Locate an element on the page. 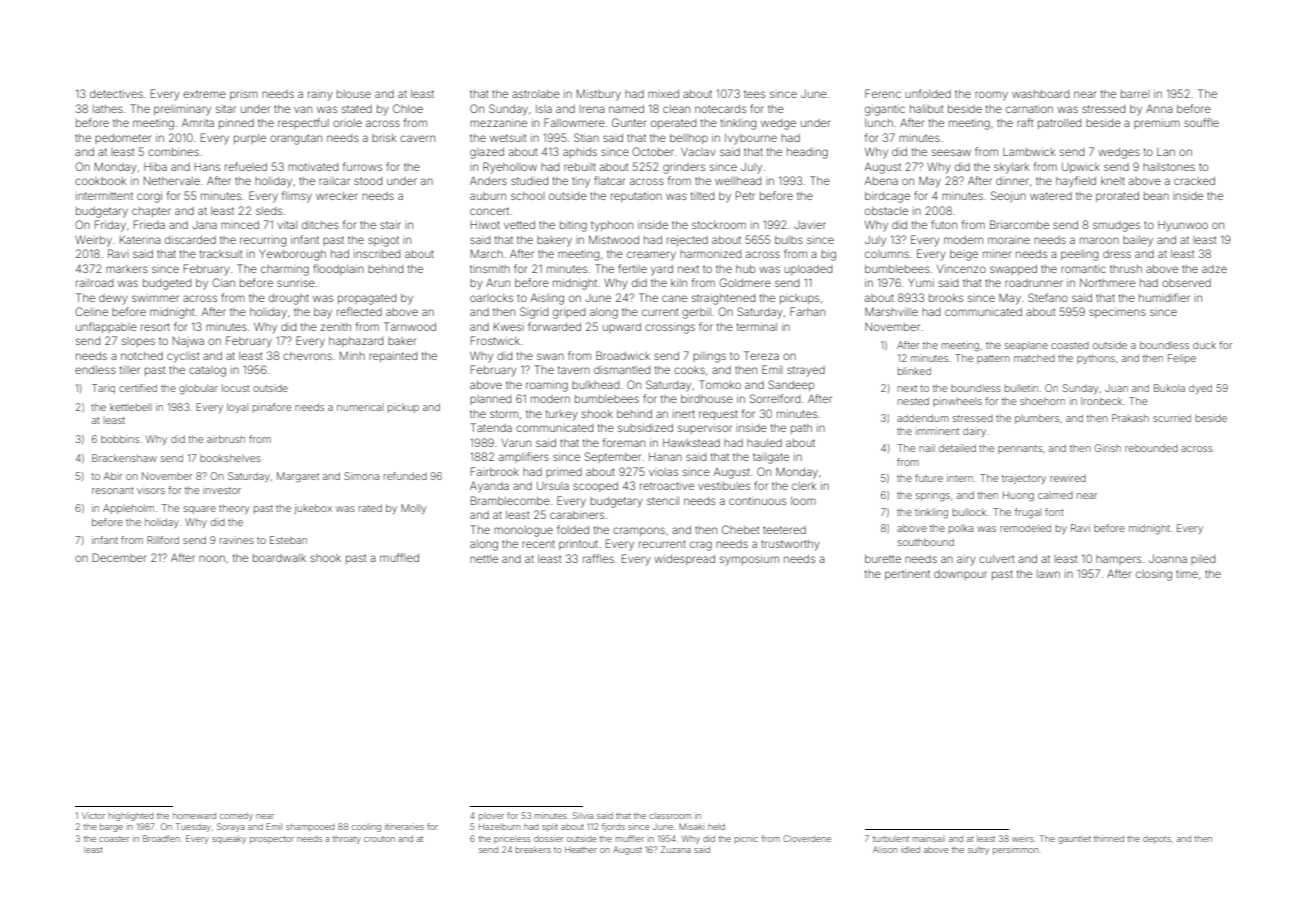 This page has width=1308, height=924. Gunter is located at coordinates (629, 122).
